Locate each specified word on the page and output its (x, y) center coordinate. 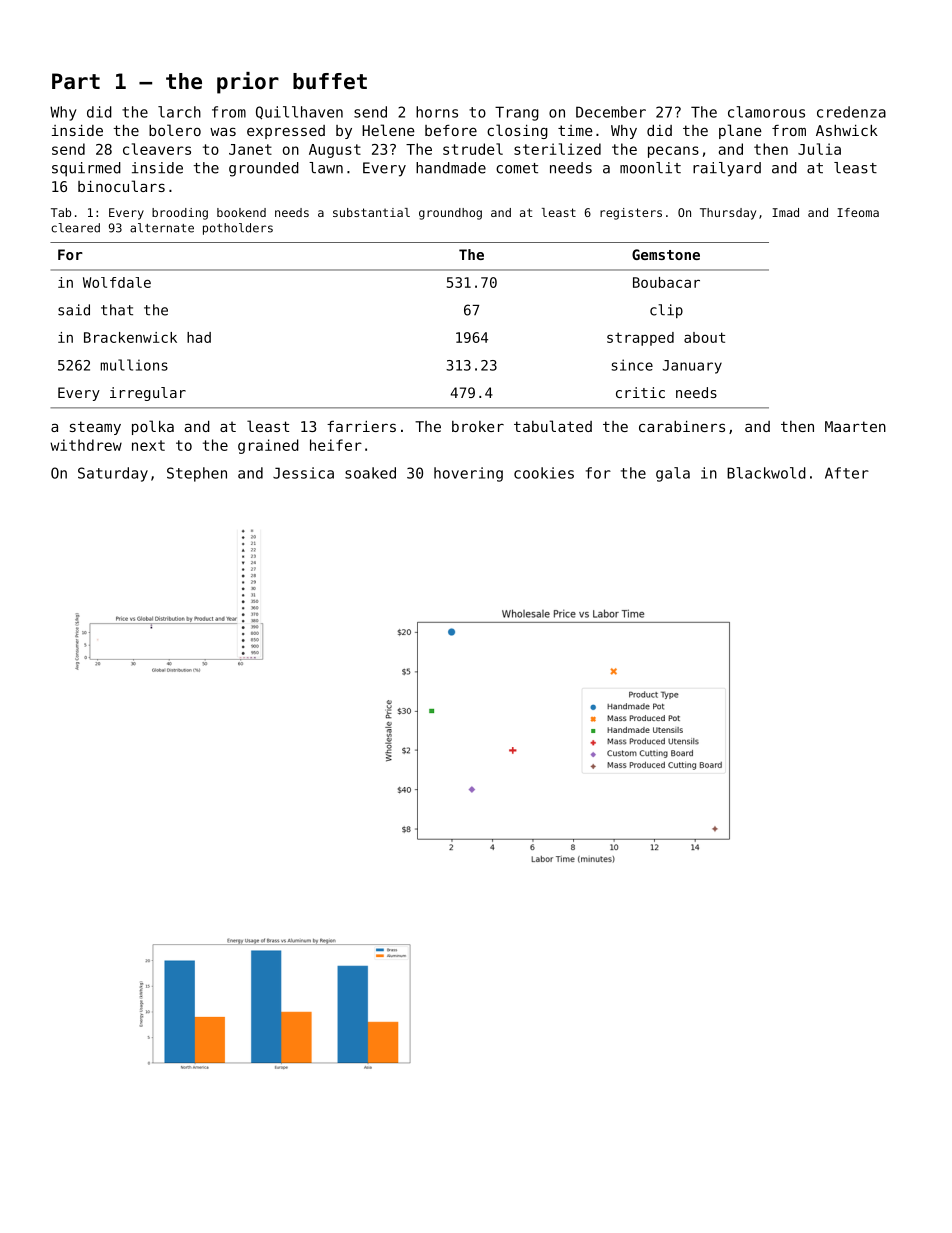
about (704, 337)
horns (437, 112)
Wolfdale (117, 282)
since (632, 365)
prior (248, 83)
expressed (286, 132)
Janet (250, 149)
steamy (95, 428)
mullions (134, 365)
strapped (640, 339)
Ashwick (847, 130)
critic (640, 392)
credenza (851, 112)
